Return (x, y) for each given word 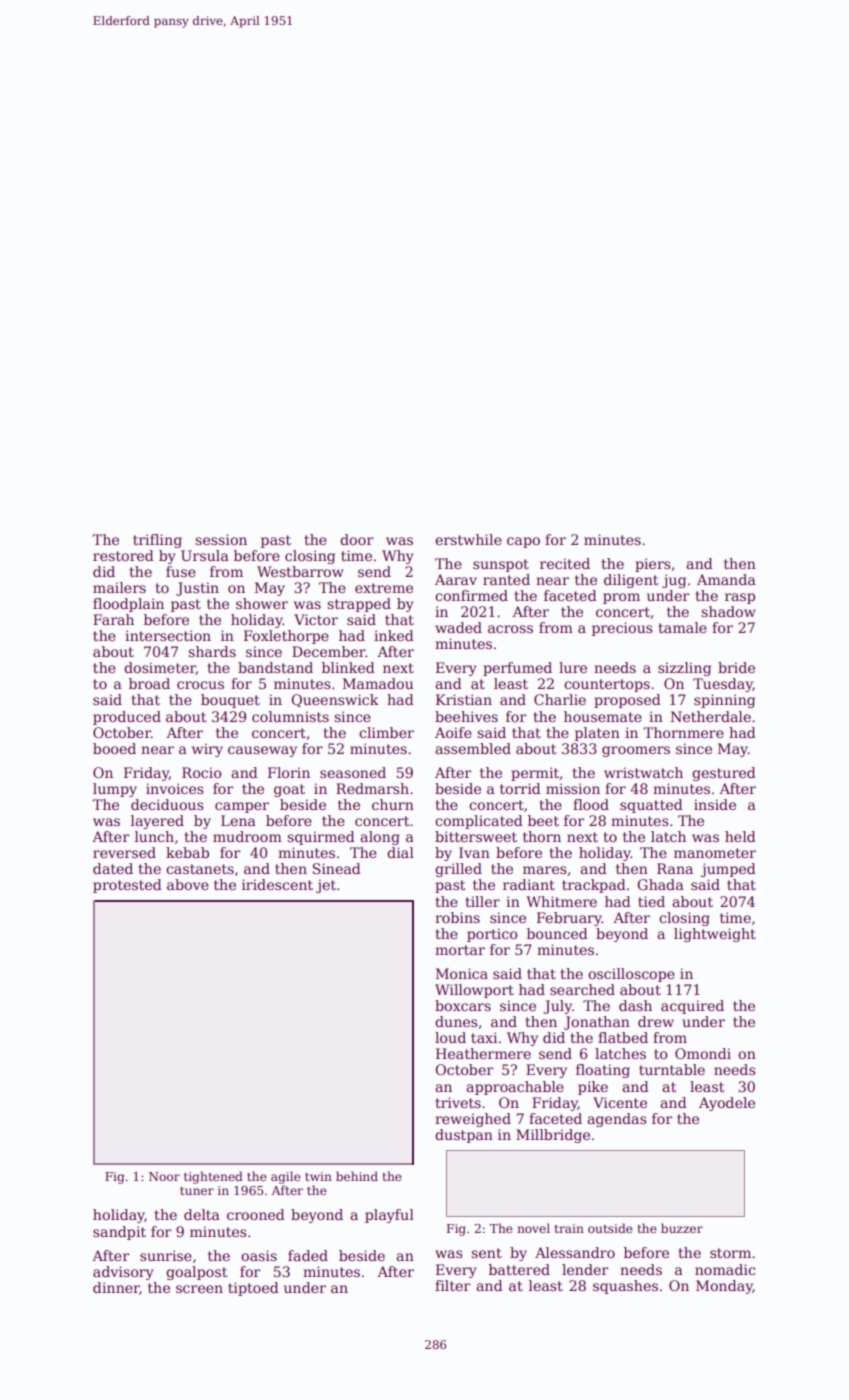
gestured (724, 774)
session (221, 539)
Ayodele (727, 1104)
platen (597, 734)
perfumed (517, 669)
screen (199, 1289)
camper (242, 807)
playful (389, 1216)
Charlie (560, 699)
